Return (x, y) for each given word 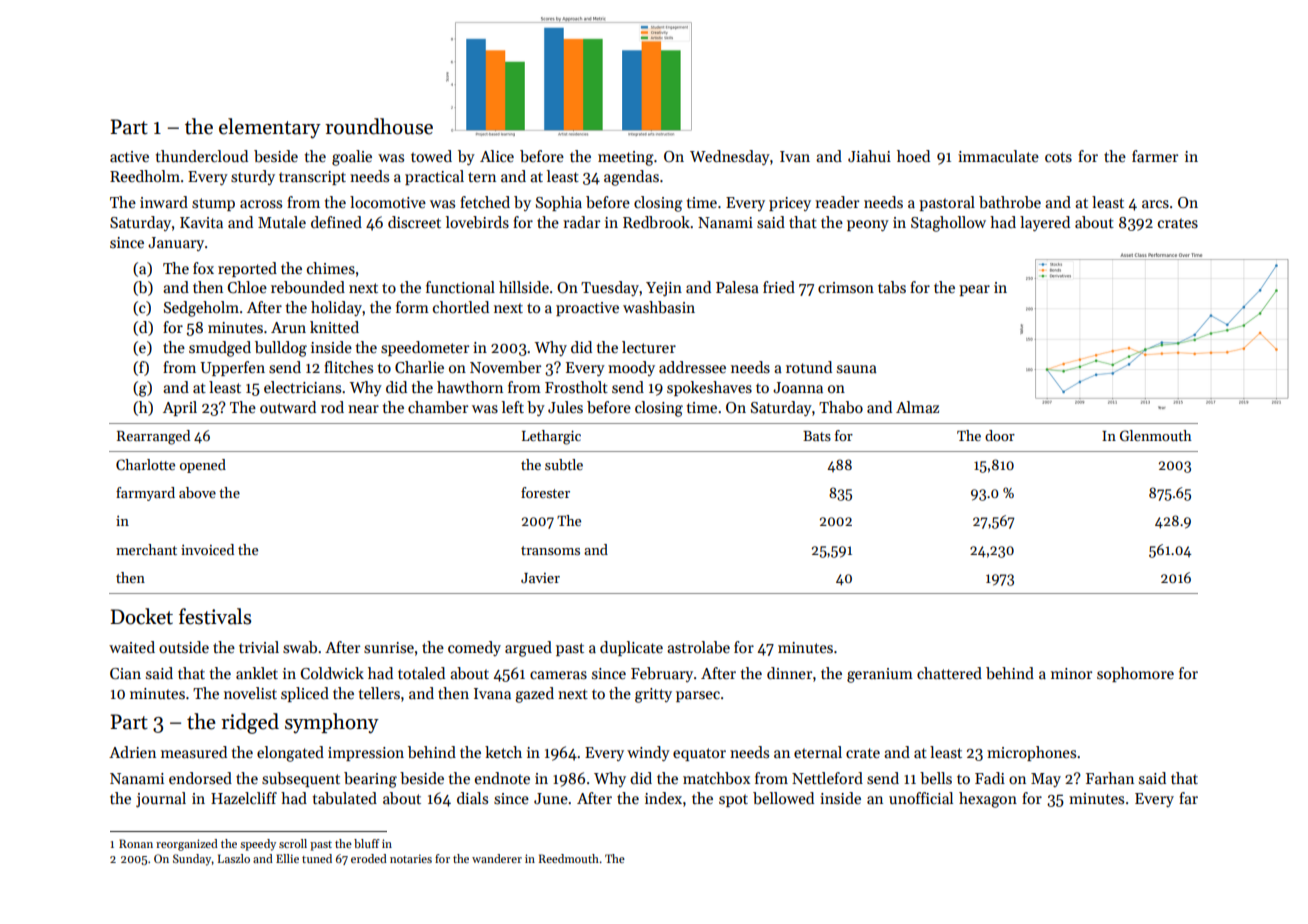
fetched (485, 202)
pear (974, 290)
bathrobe (1010, 202)
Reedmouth (569, 858)
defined (336, 222)
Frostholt (576, 387)
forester (545, 492)
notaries (411, 858)
